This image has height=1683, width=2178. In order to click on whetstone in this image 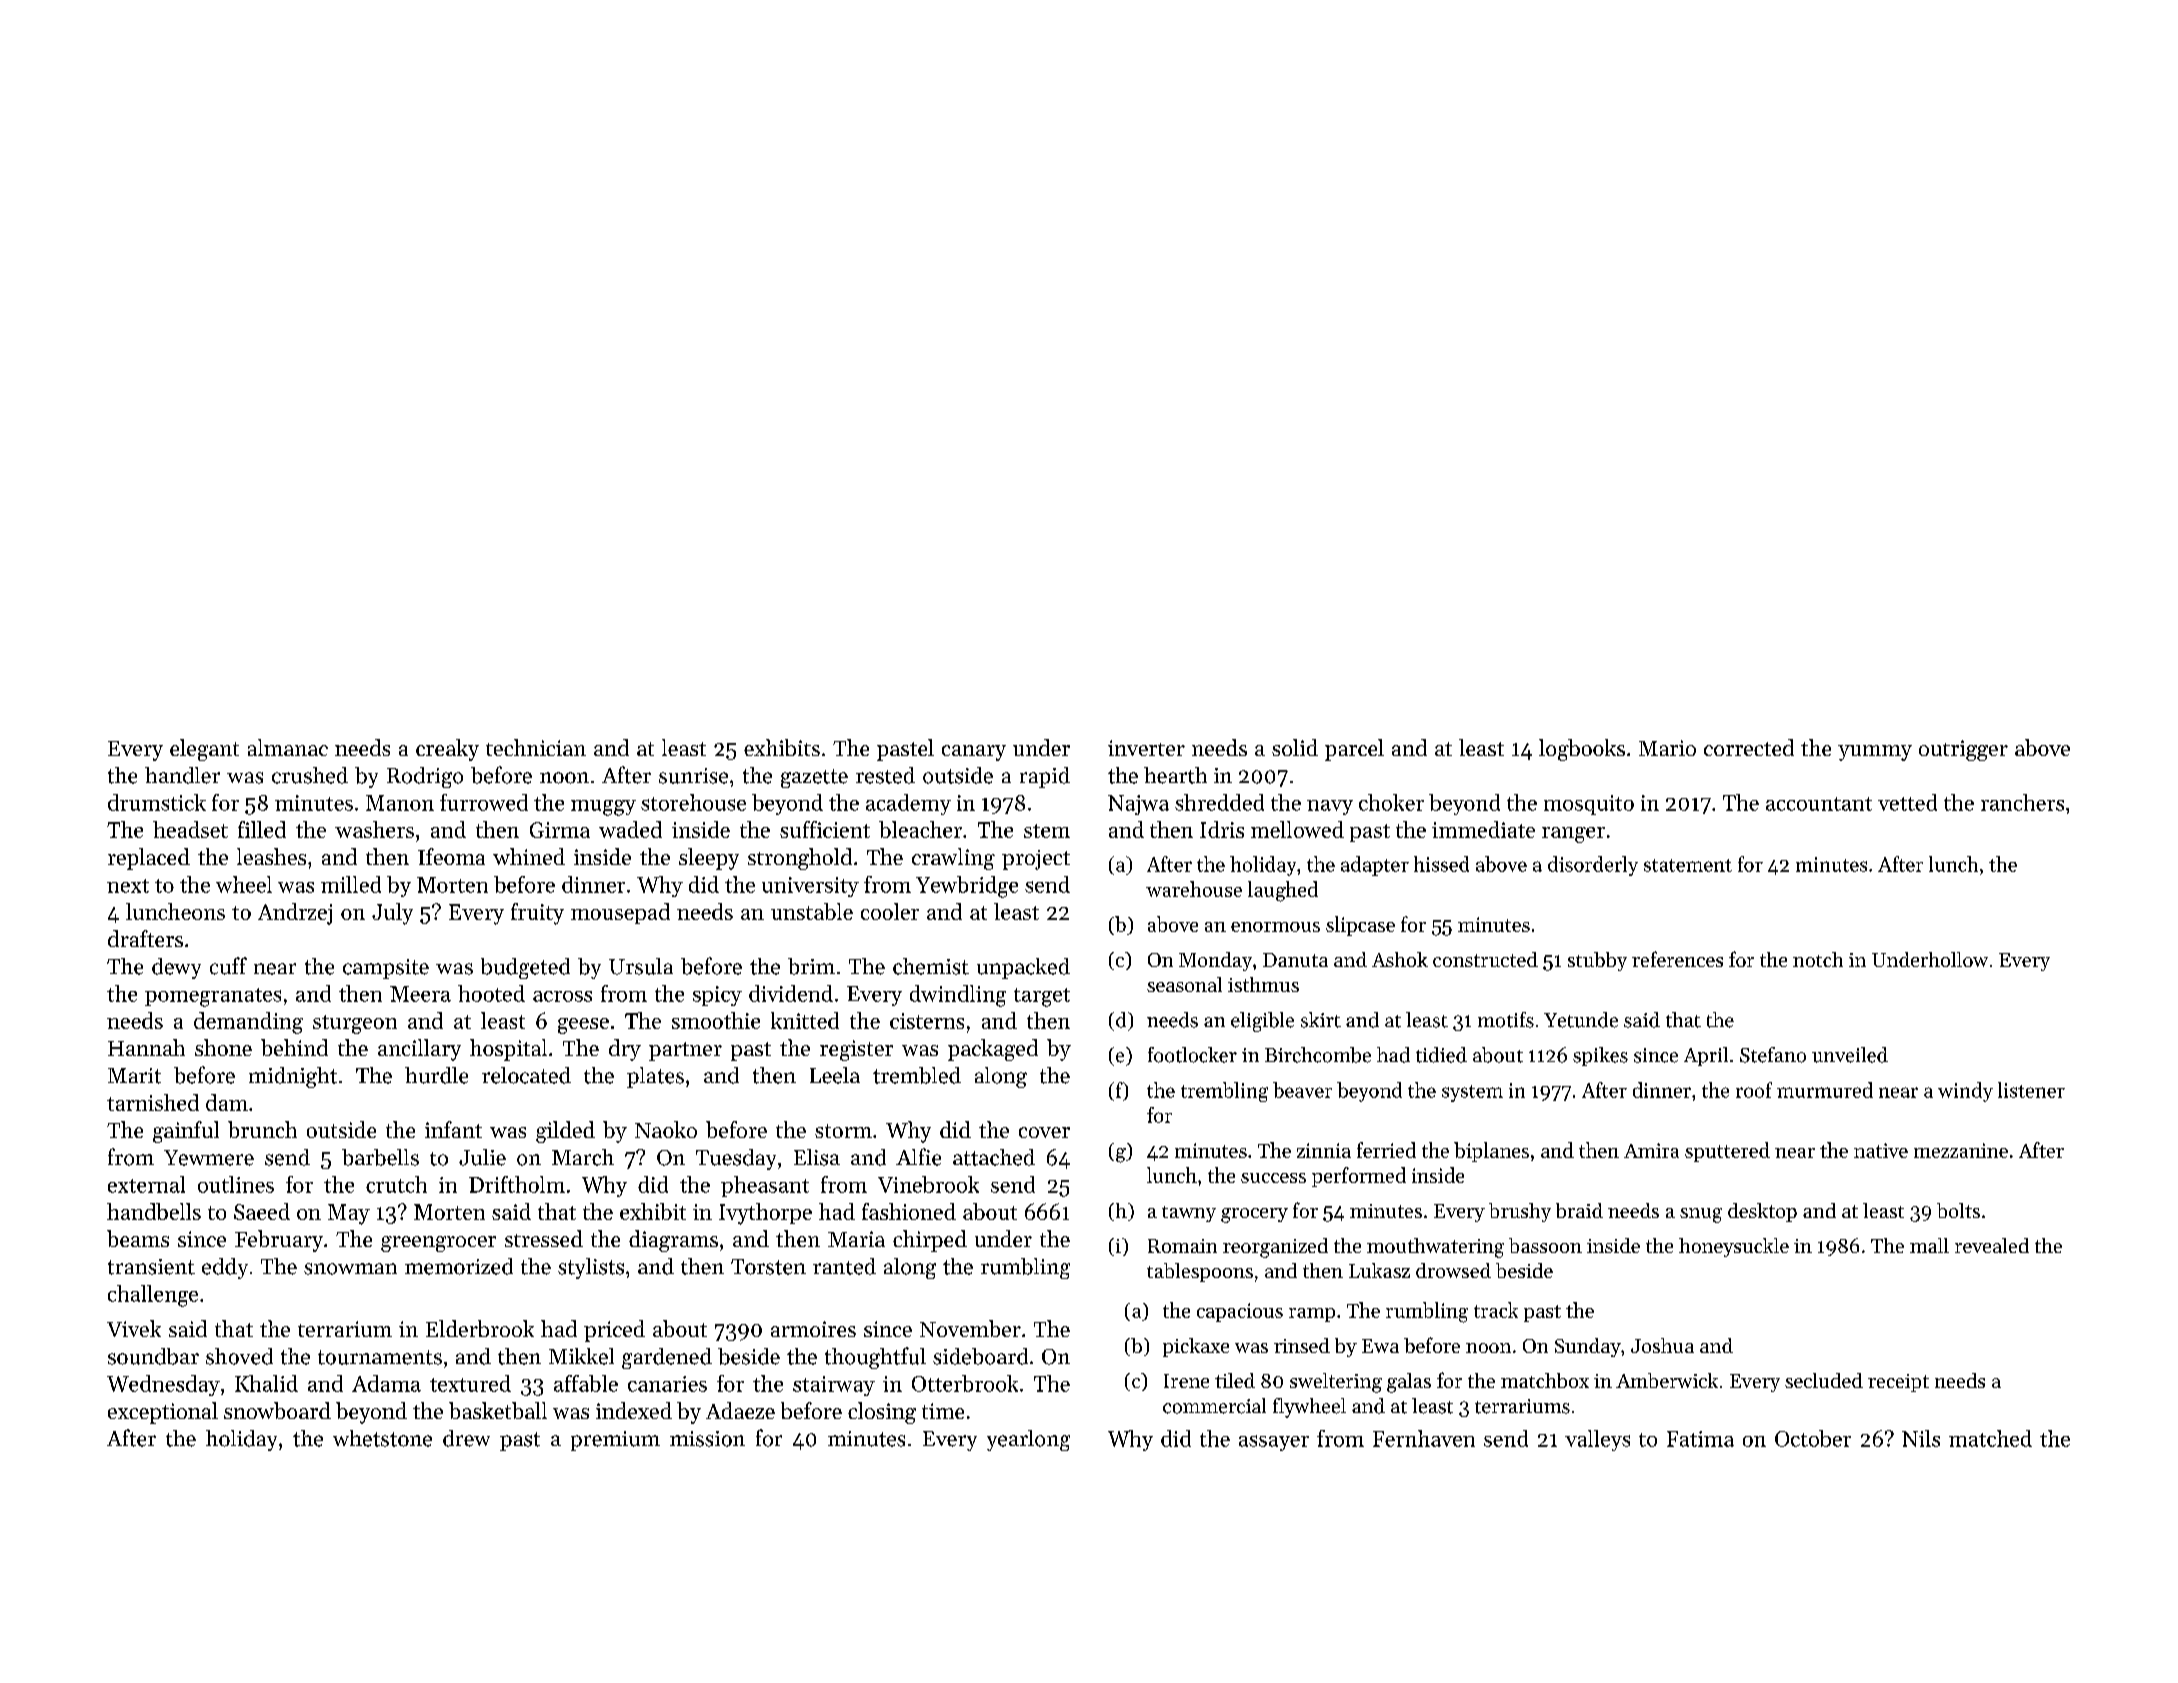, I will do `click(382, 1438)`.
